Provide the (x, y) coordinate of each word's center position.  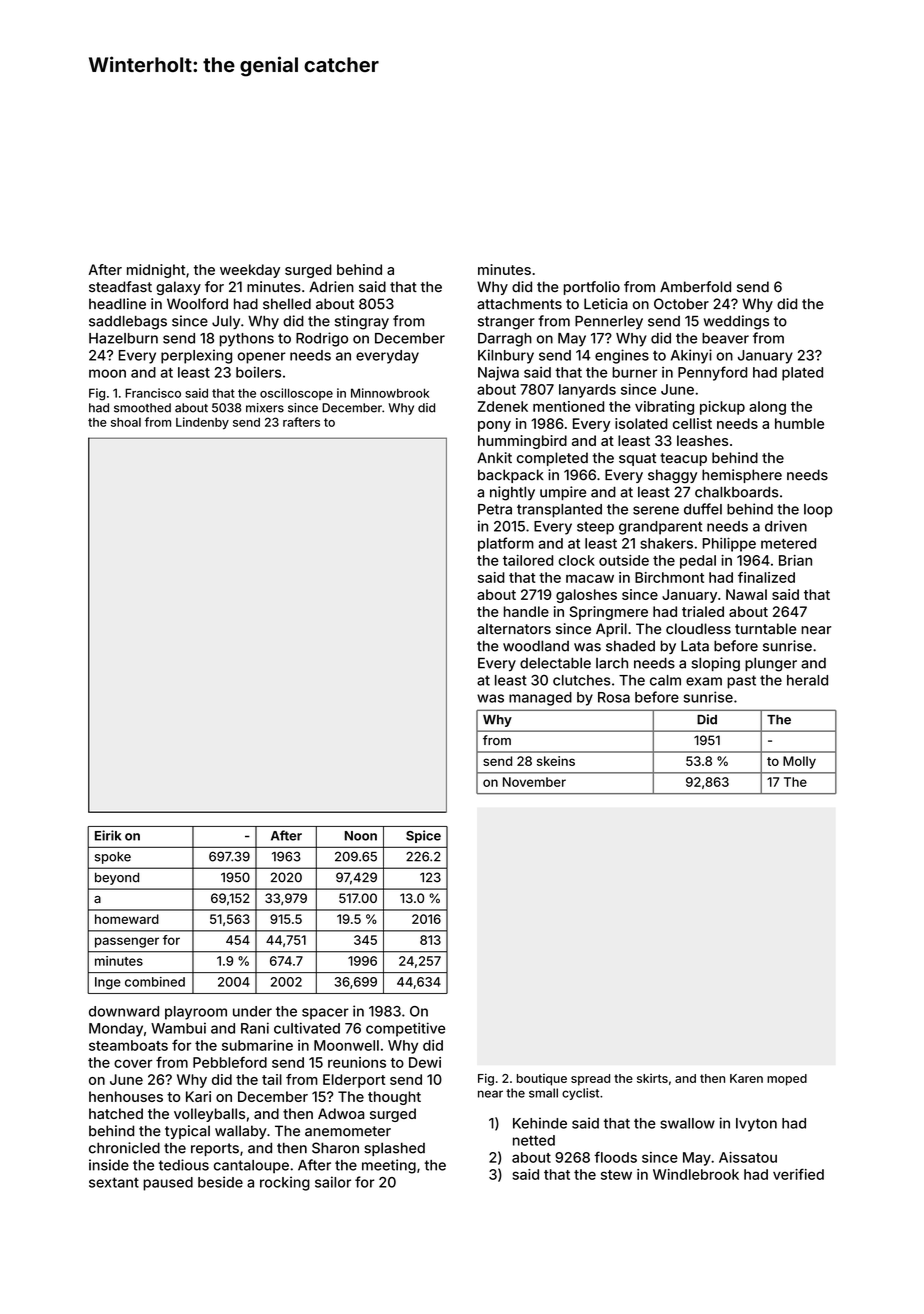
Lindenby (202, 423)
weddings (736, 322)
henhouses (126, 1096)
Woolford (197, 304)
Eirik (108, 835)
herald (807, 680)
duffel (703, 509)
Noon (361, 836)
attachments (519, 304)
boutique (542, 1079)
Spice (423, 836)
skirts (652, 1078)
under (252, 1011)
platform (506, 544)
